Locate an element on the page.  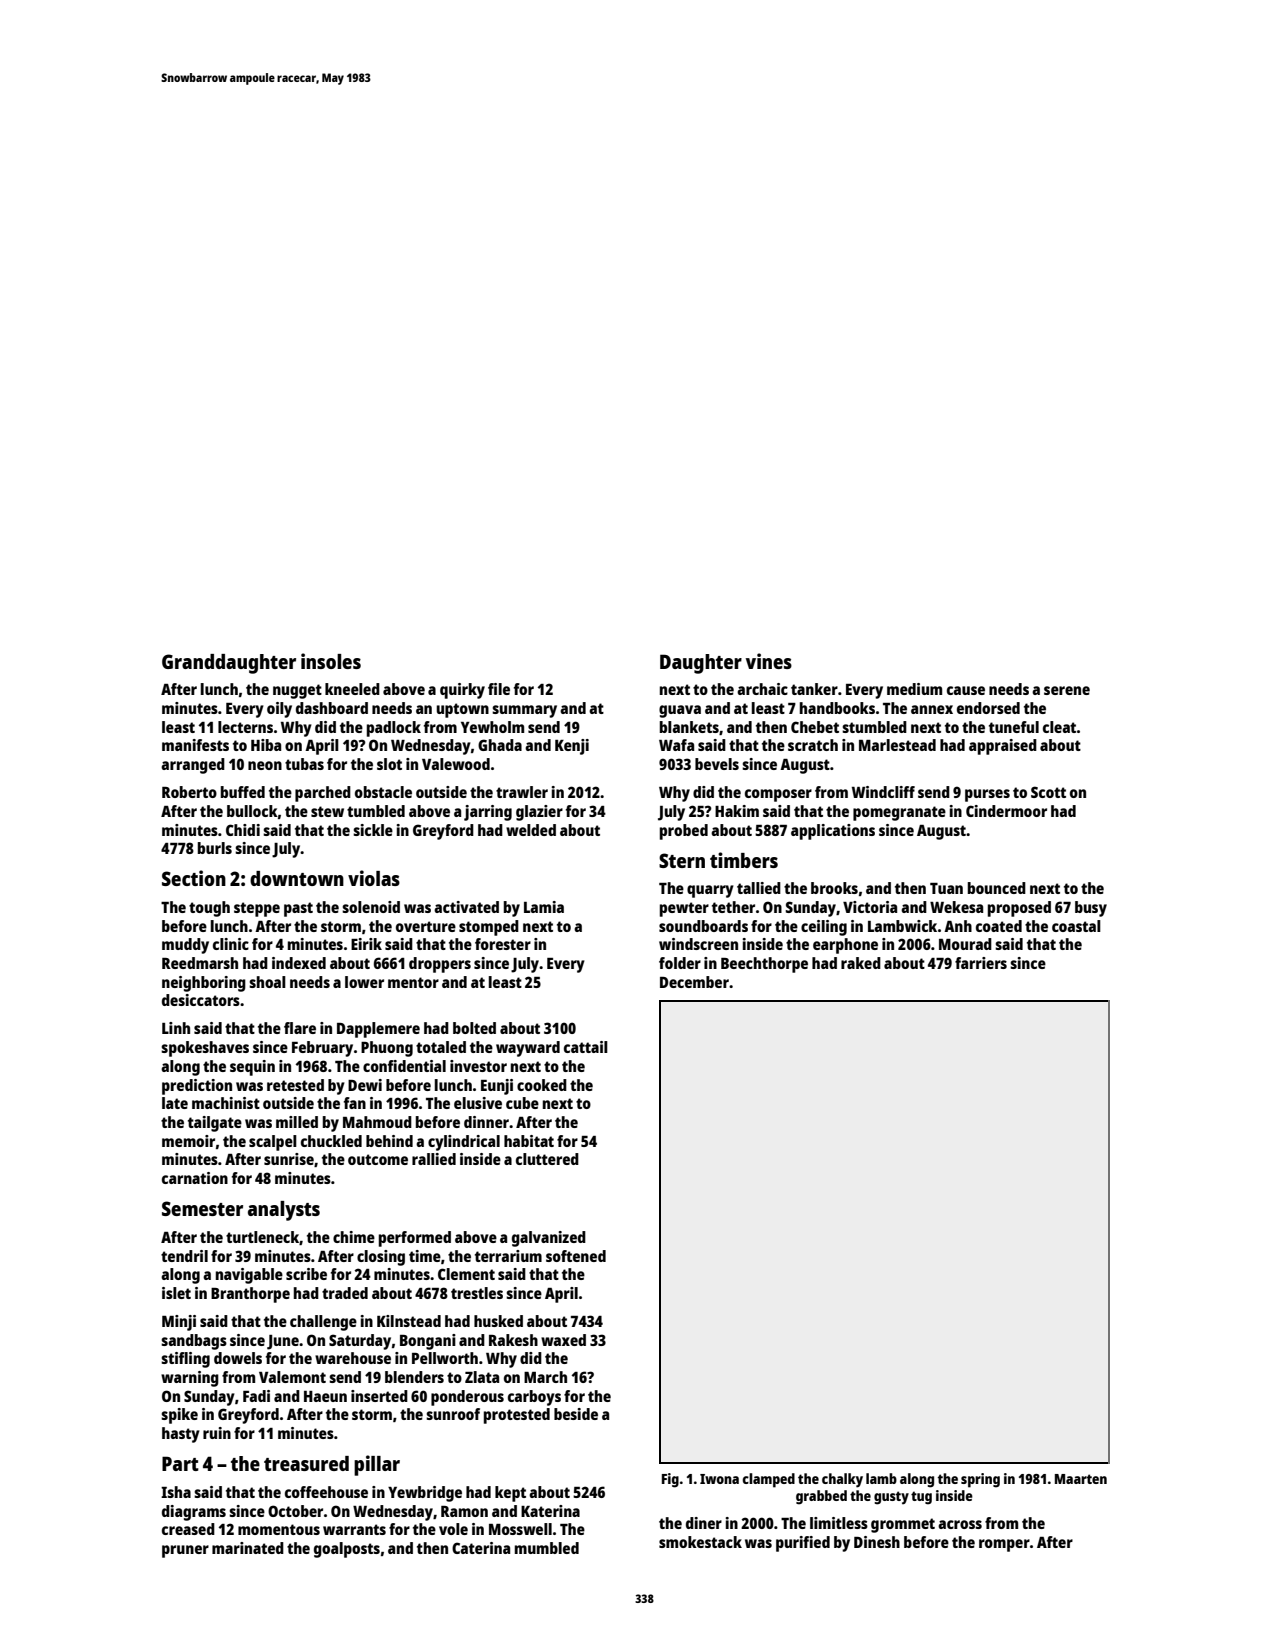
coastal is located at coordinates (1076, 926).
